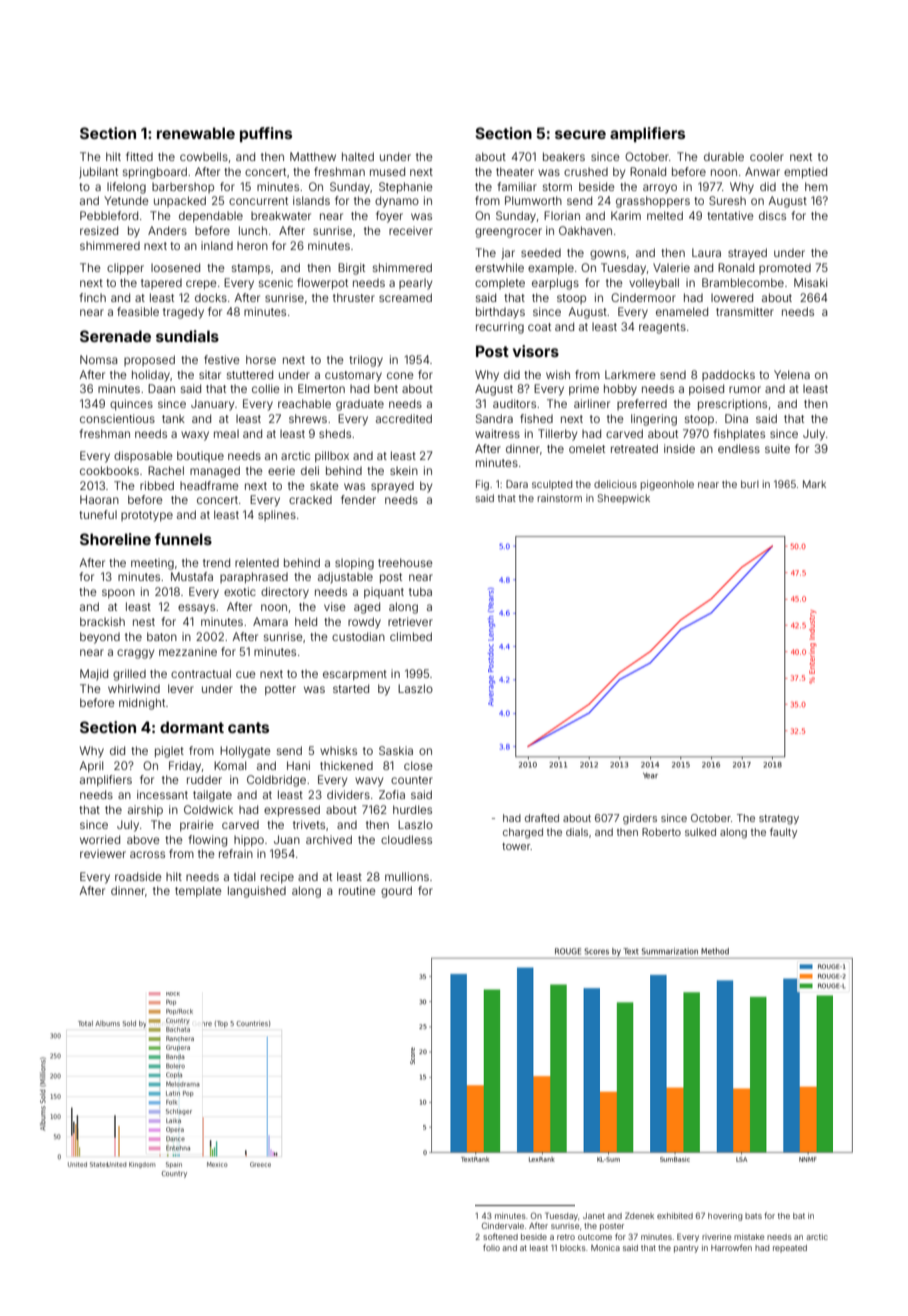 This document has height=1316, width=908. I want to click on midnight, so click(142, 704).
